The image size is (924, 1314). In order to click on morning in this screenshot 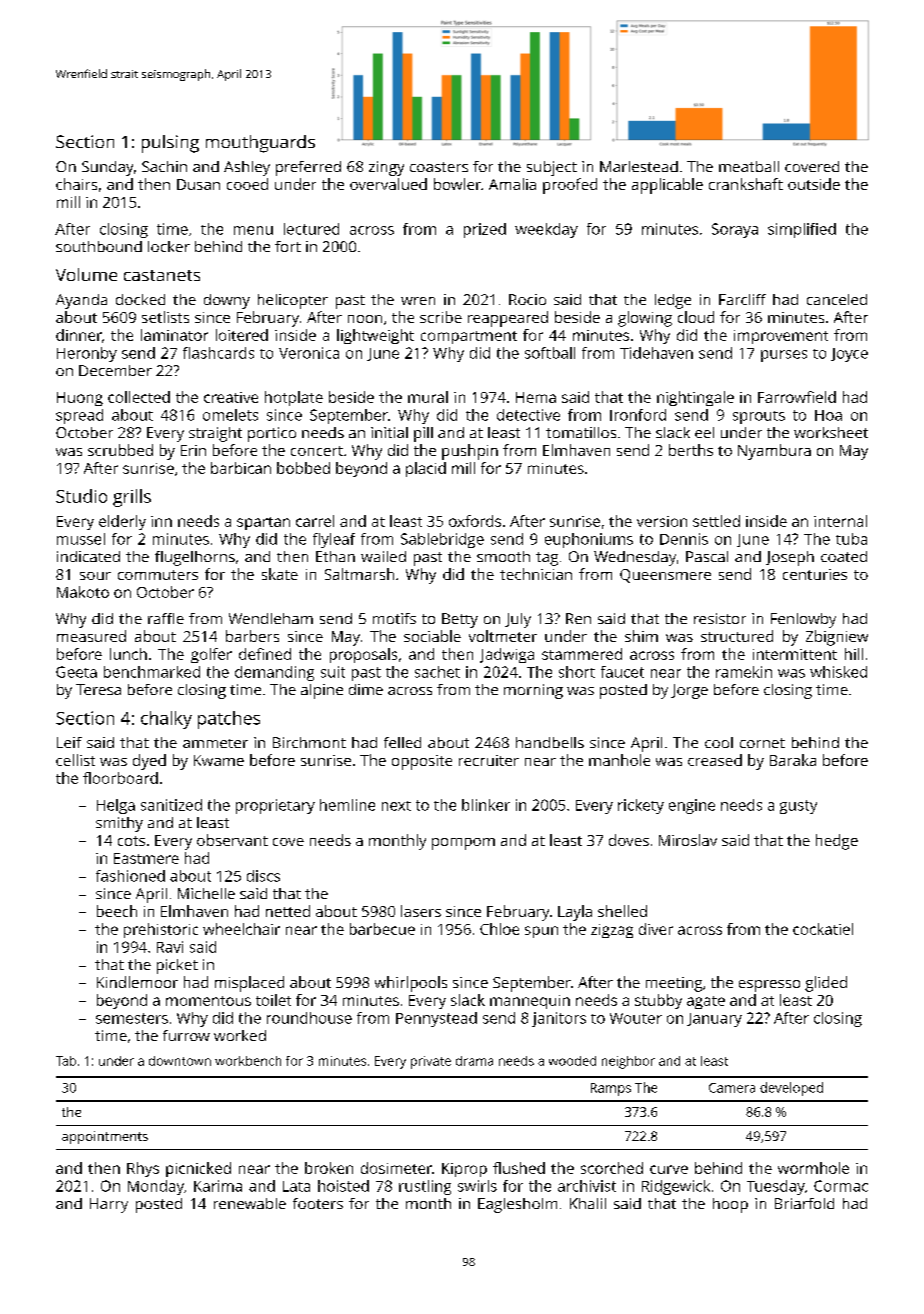, I will do `click(533, 691)`.
